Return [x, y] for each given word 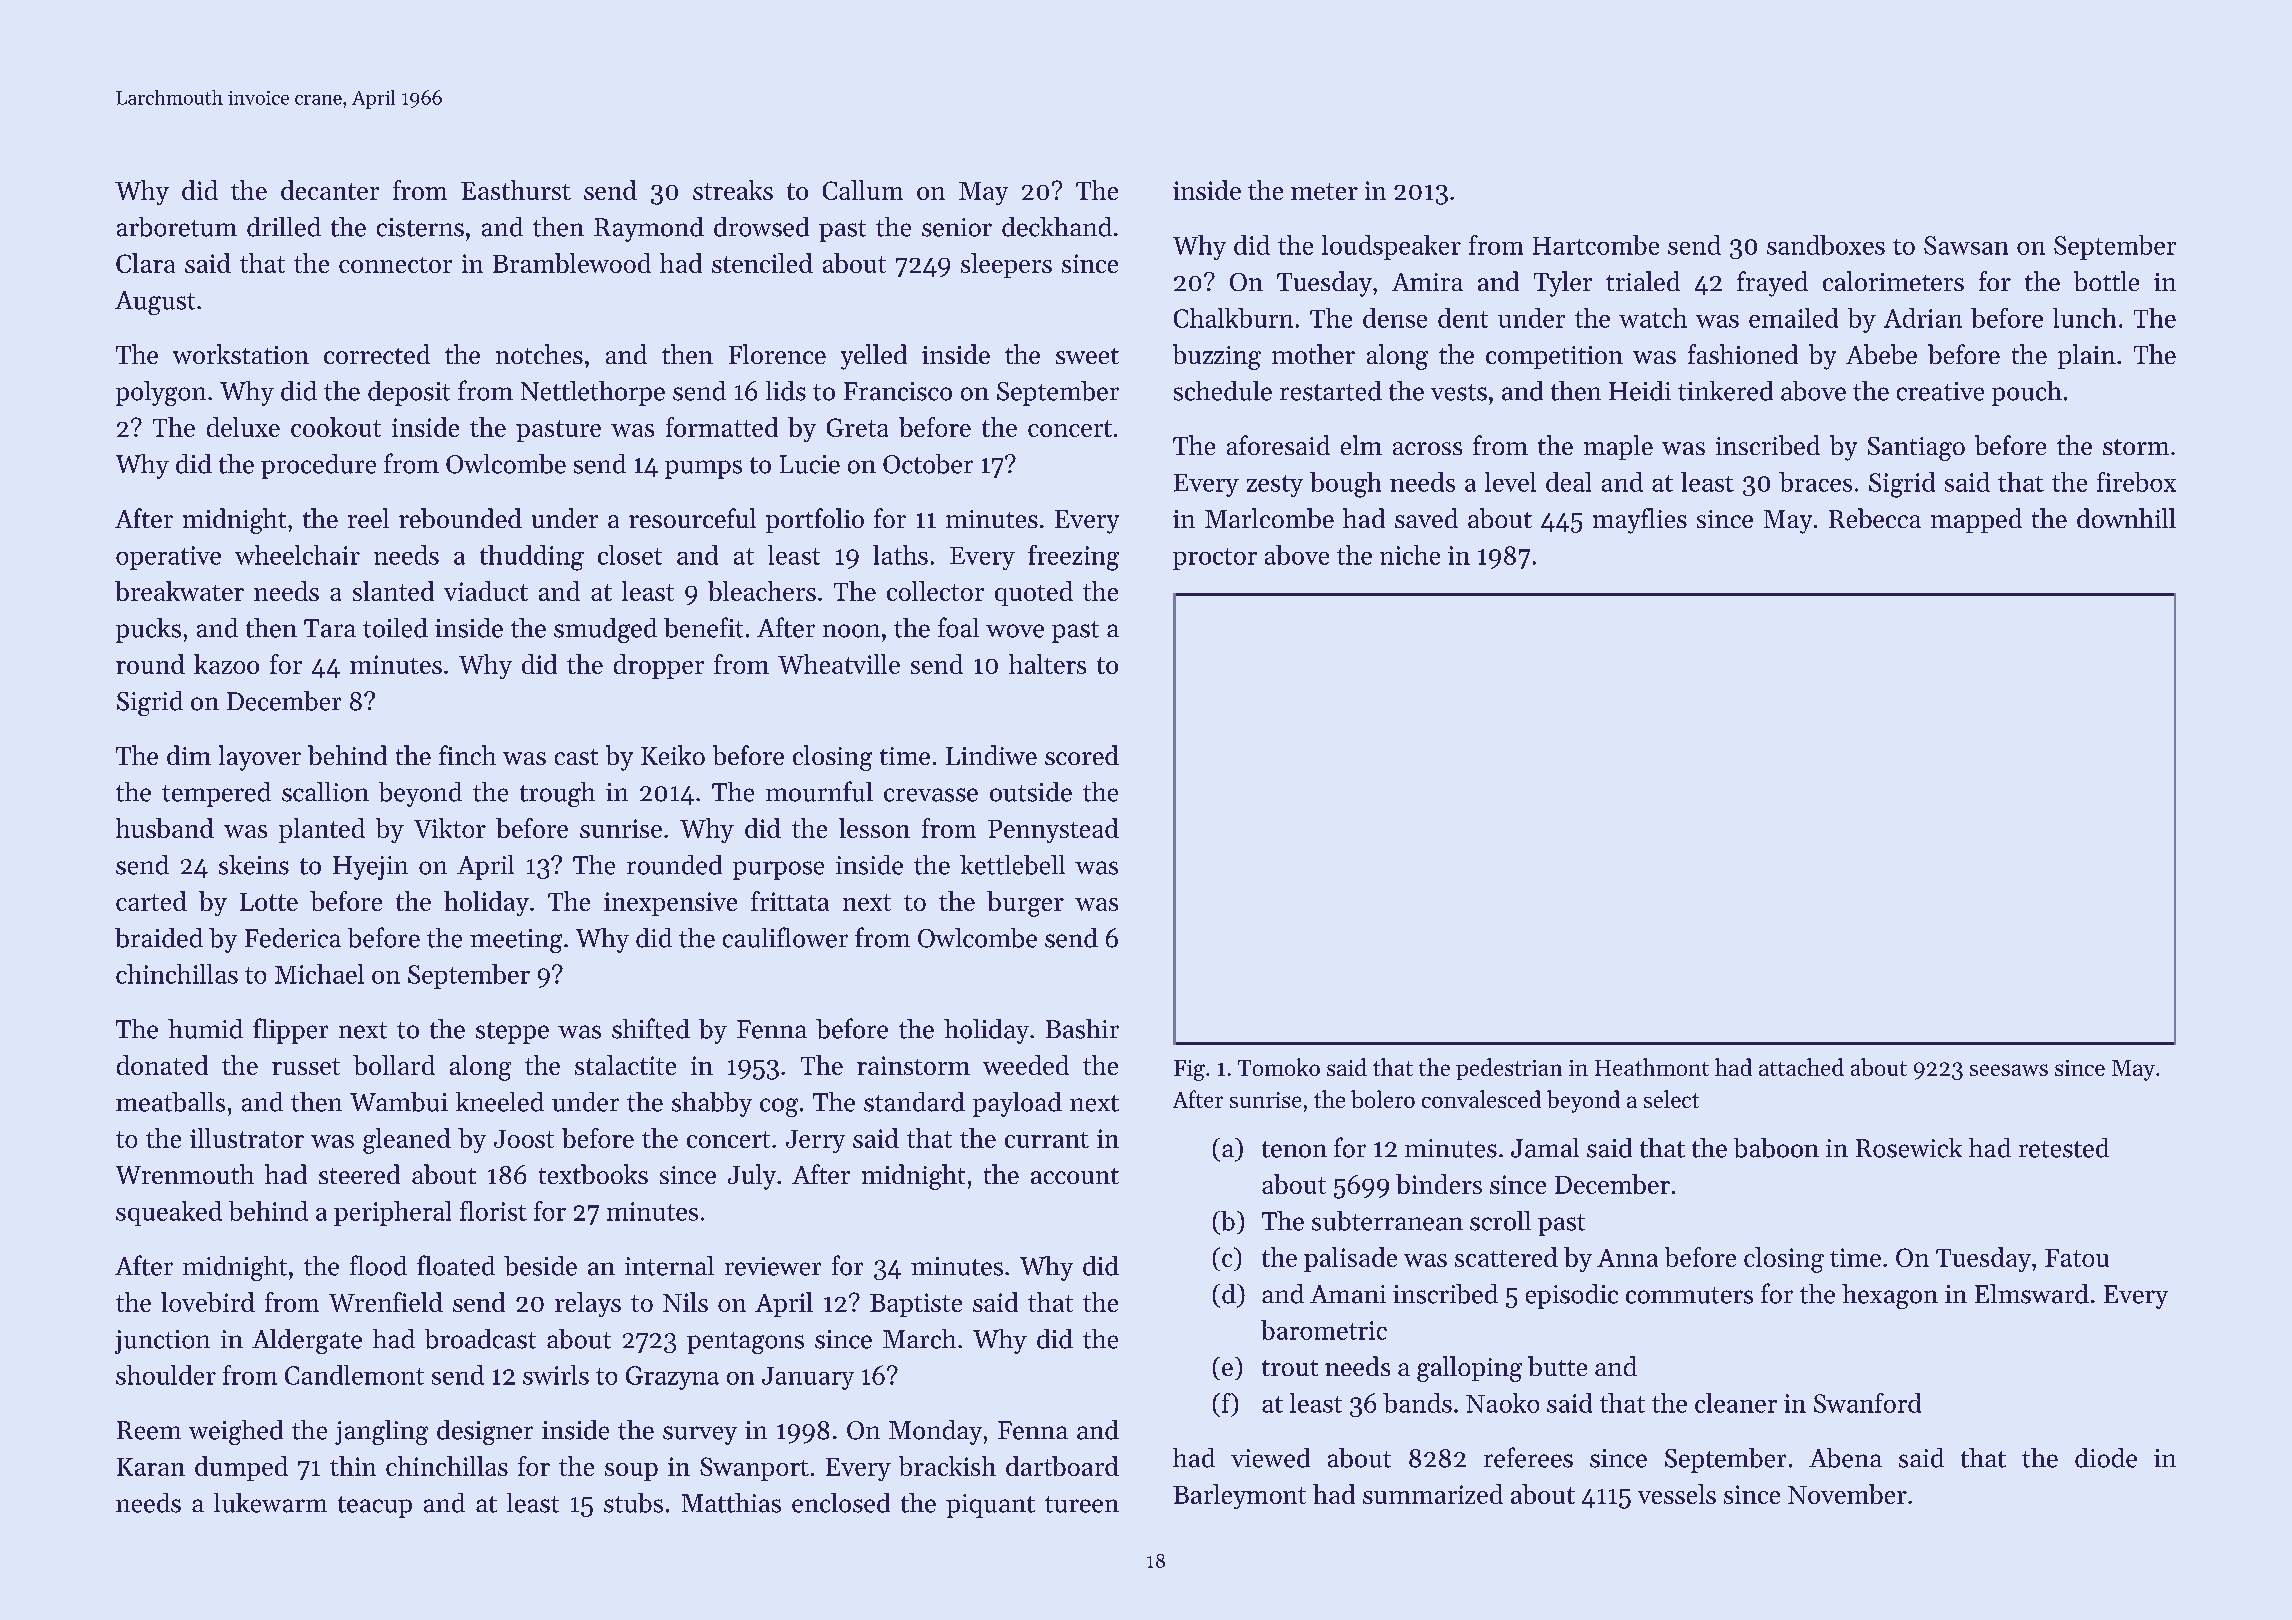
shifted [651, 1028]
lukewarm [270, 1503]
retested [2064, 1148]
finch [467, 755]
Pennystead [1053, 830]
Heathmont [1652, 1067]
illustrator [247, 1138]
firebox [2136, 482]
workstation [241, 354]
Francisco [898, 391]
